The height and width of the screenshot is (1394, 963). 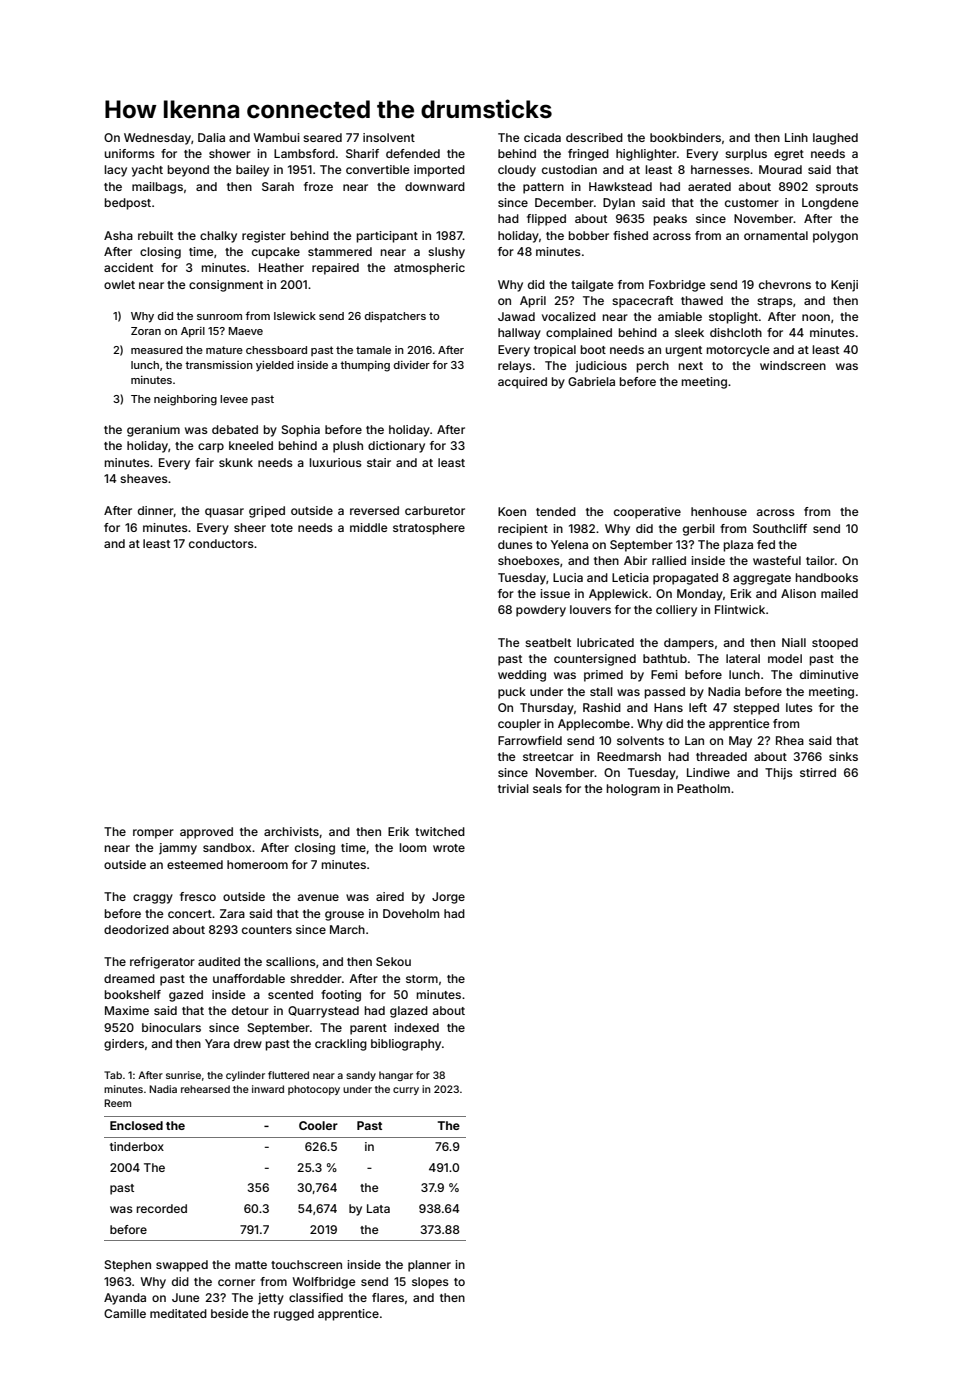 I want to click on Wednesday, so click(x=157, y=139).
